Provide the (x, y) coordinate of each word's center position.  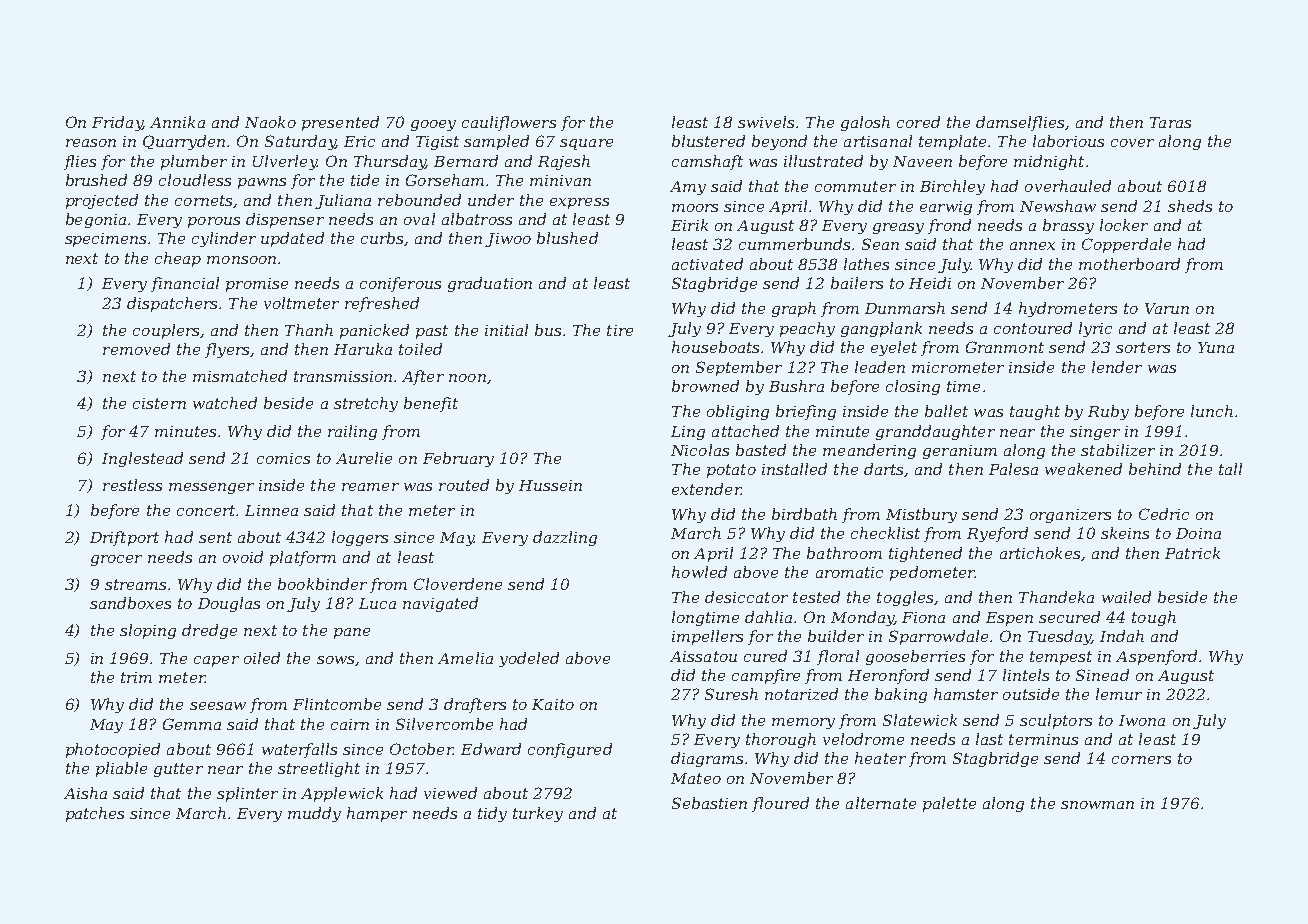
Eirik (689, 225)
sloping (148, 631)
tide (365, 180)
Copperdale (1126, 245)
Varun (1167, 308)
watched (225, 403)
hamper (377, 814)
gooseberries (915, 657)
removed (136, 349)
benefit (431, 404)
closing (913, 387)
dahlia (768, 617)
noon (467, 378)
